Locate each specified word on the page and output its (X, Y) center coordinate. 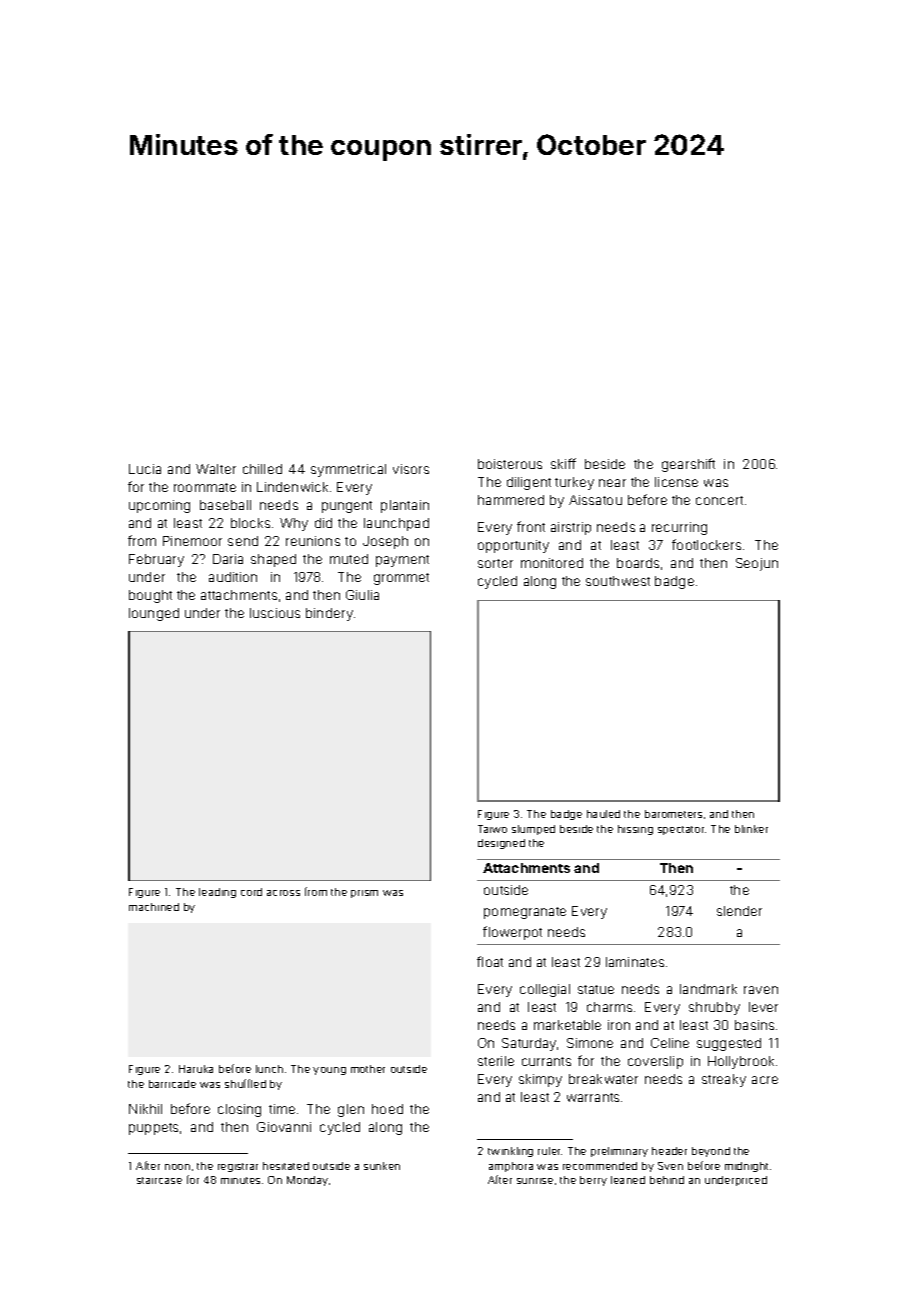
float (490, 961)
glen (351, 1110)
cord (251, 892)
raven (761, 990)
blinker (751, 829)
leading (217, 893)
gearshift (688, 465)
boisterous (510, 464)
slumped (533, 830)
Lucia (145, 469)
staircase (159, 1180)
